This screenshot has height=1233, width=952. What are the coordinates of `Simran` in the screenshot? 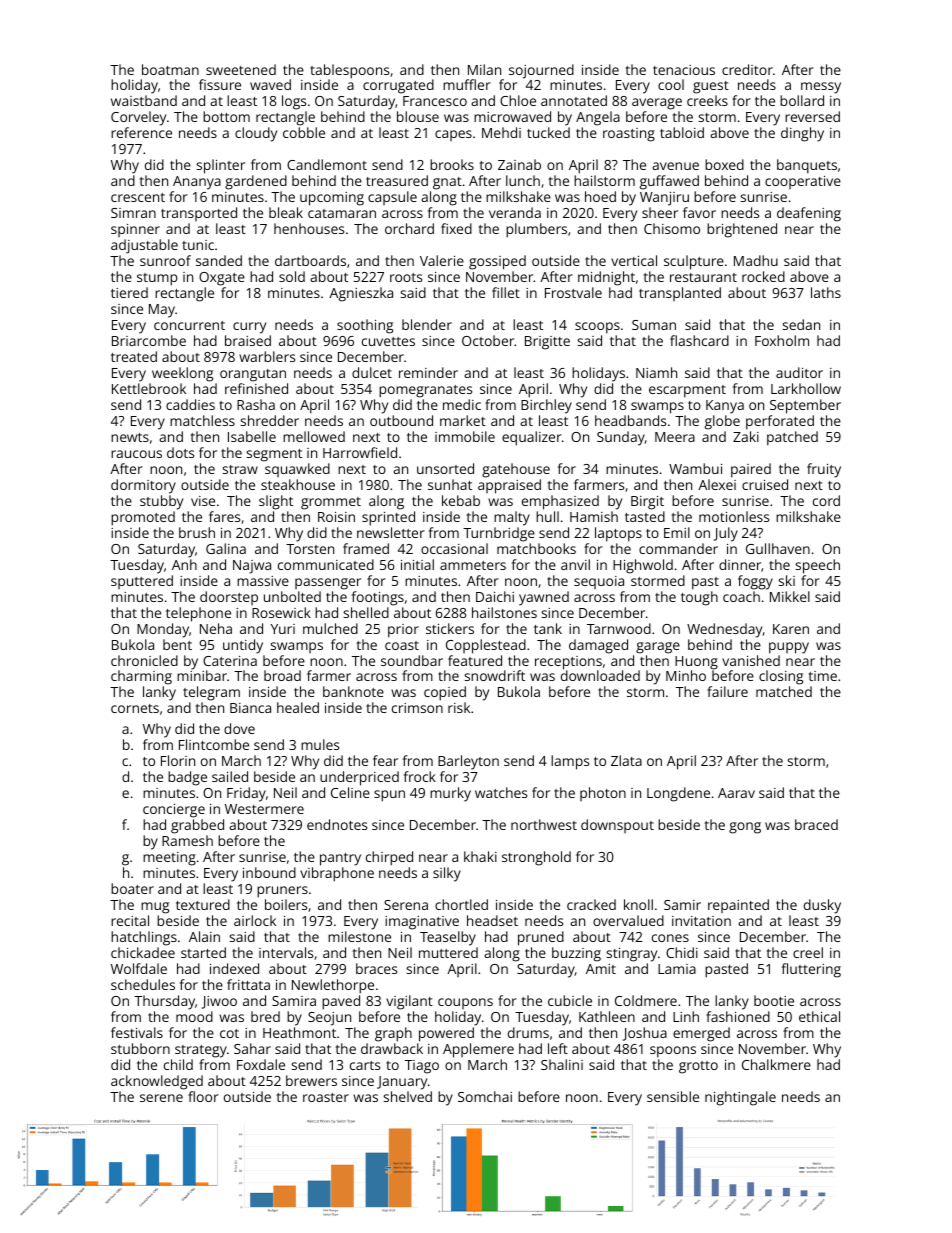 It's located at (133, 213).
